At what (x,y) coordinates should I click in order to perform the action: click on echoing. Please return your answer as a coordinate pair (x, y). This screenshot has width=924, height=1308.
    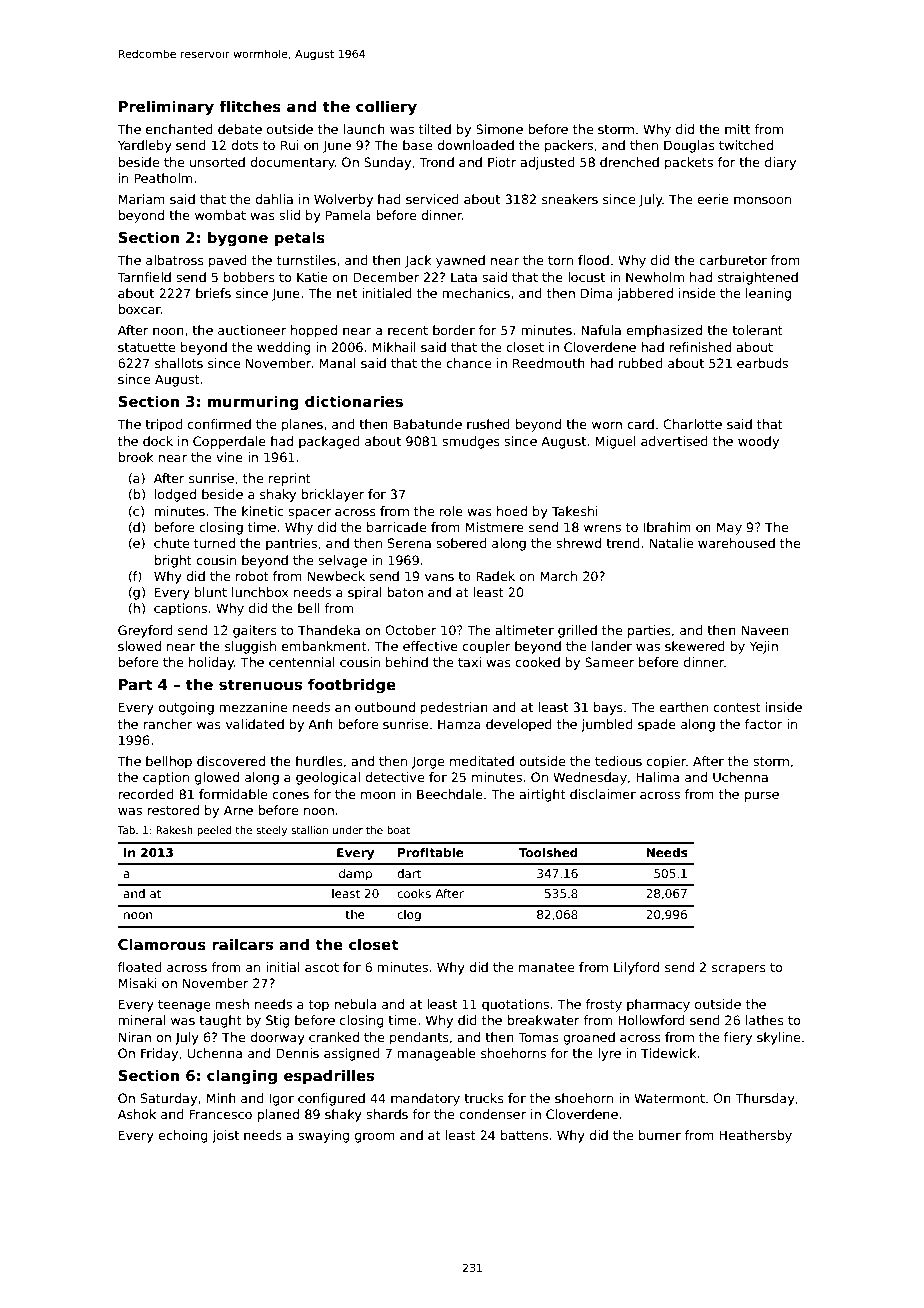
    Looking at the image, I should click on (183, 1136).
